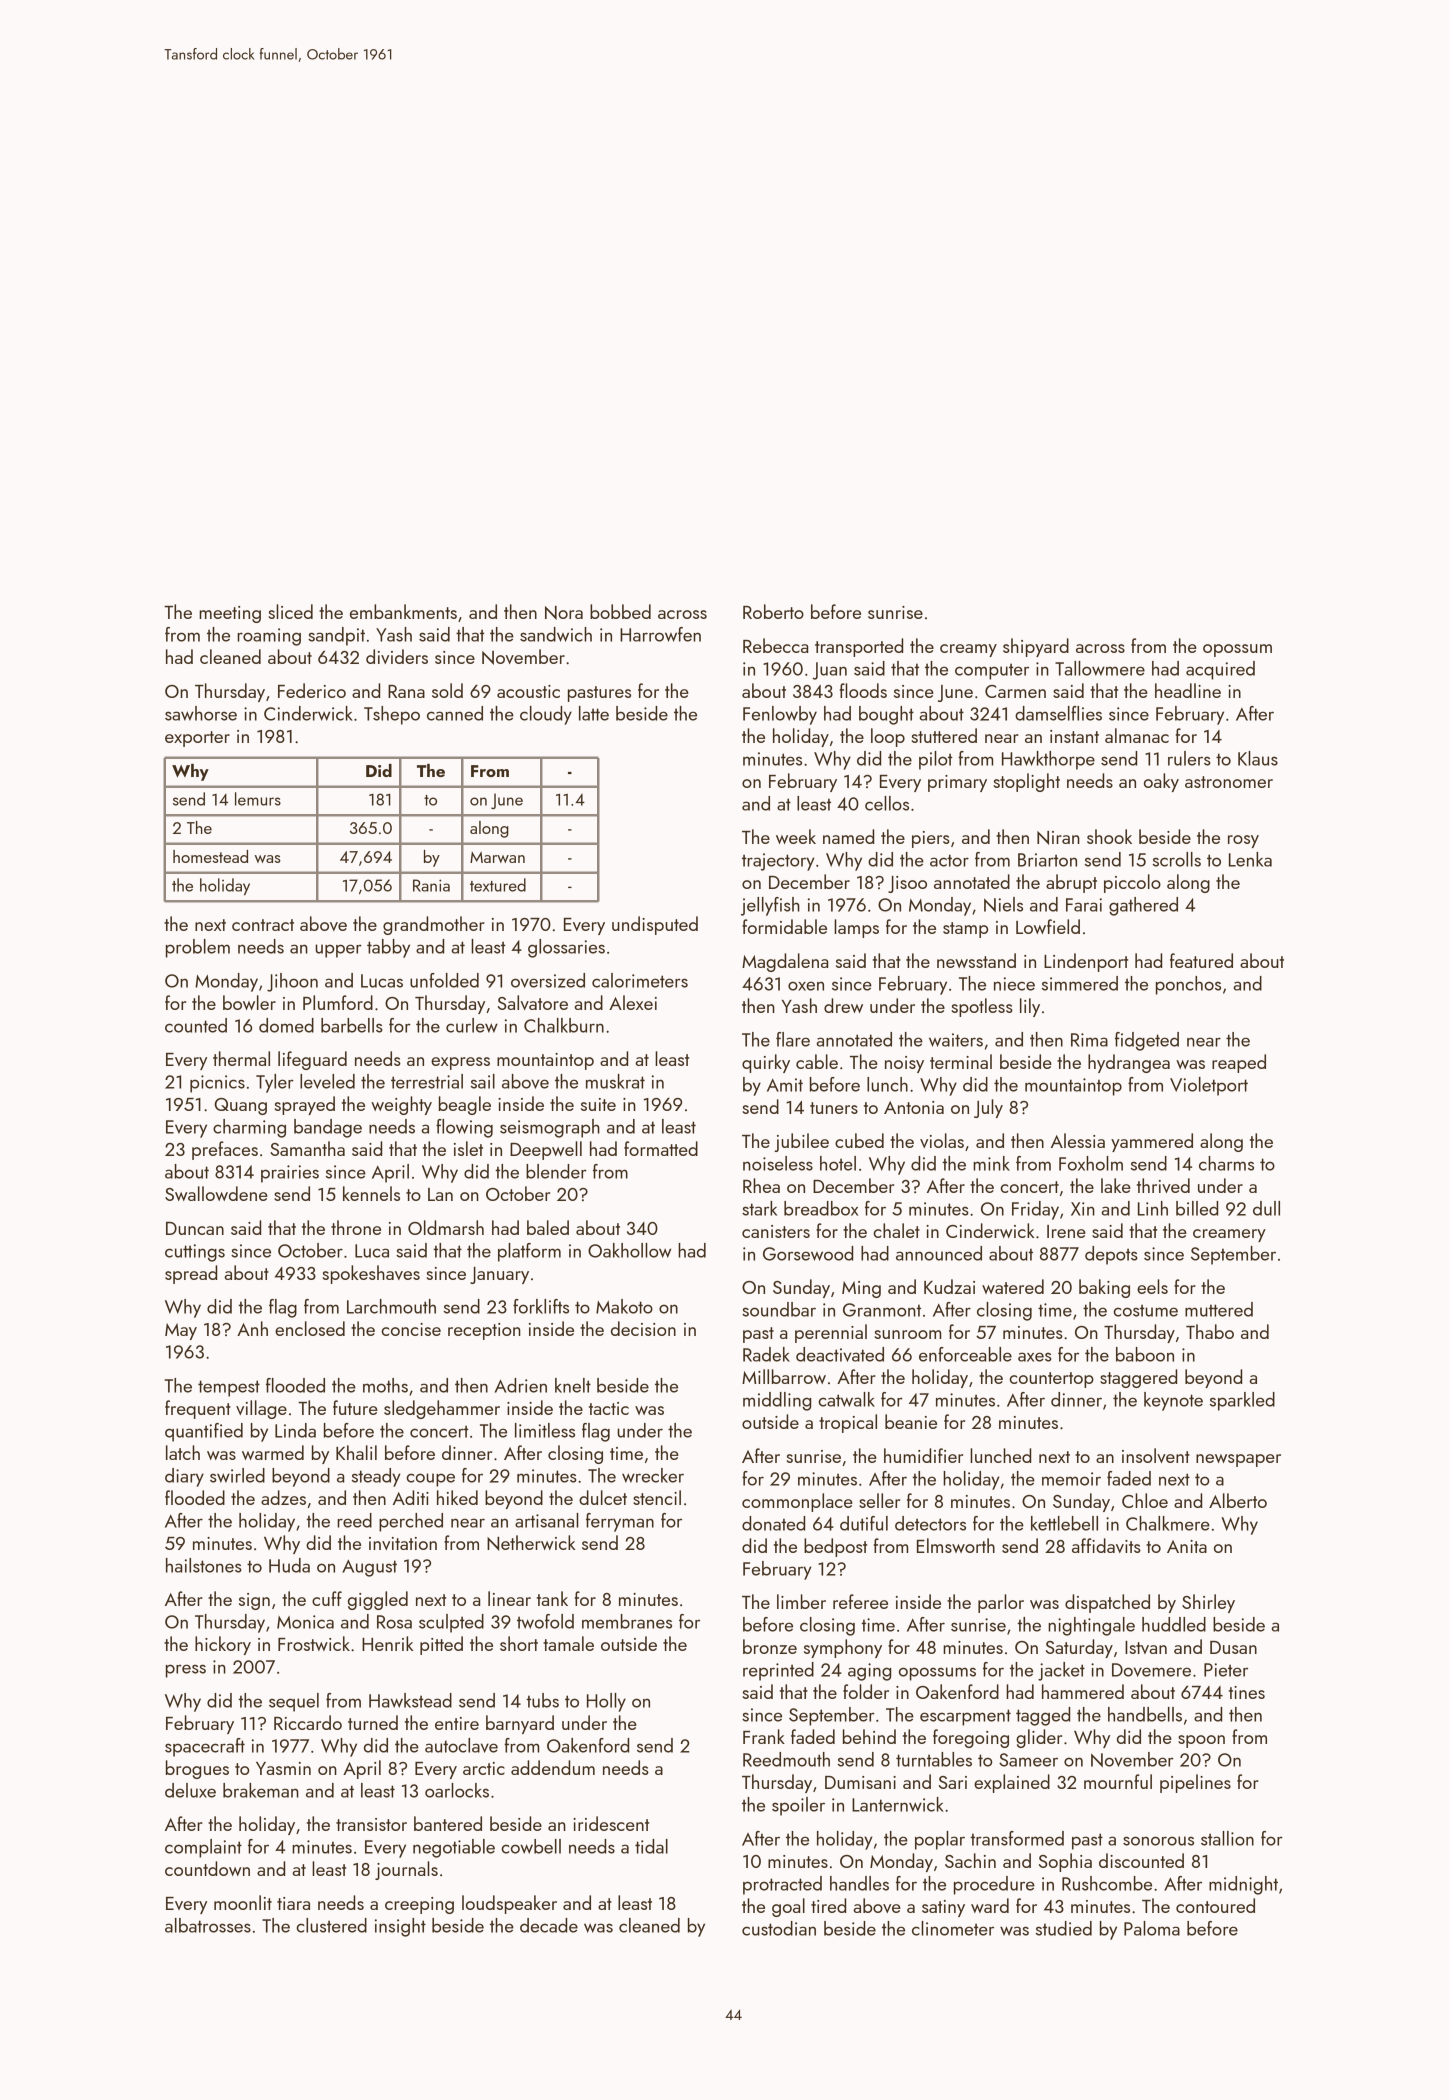 The image size is (1450, 2100). What do you see at coordinates (203, 1848) in the screenshot?
I see `complaint` at bounding box center [203, 1848].
